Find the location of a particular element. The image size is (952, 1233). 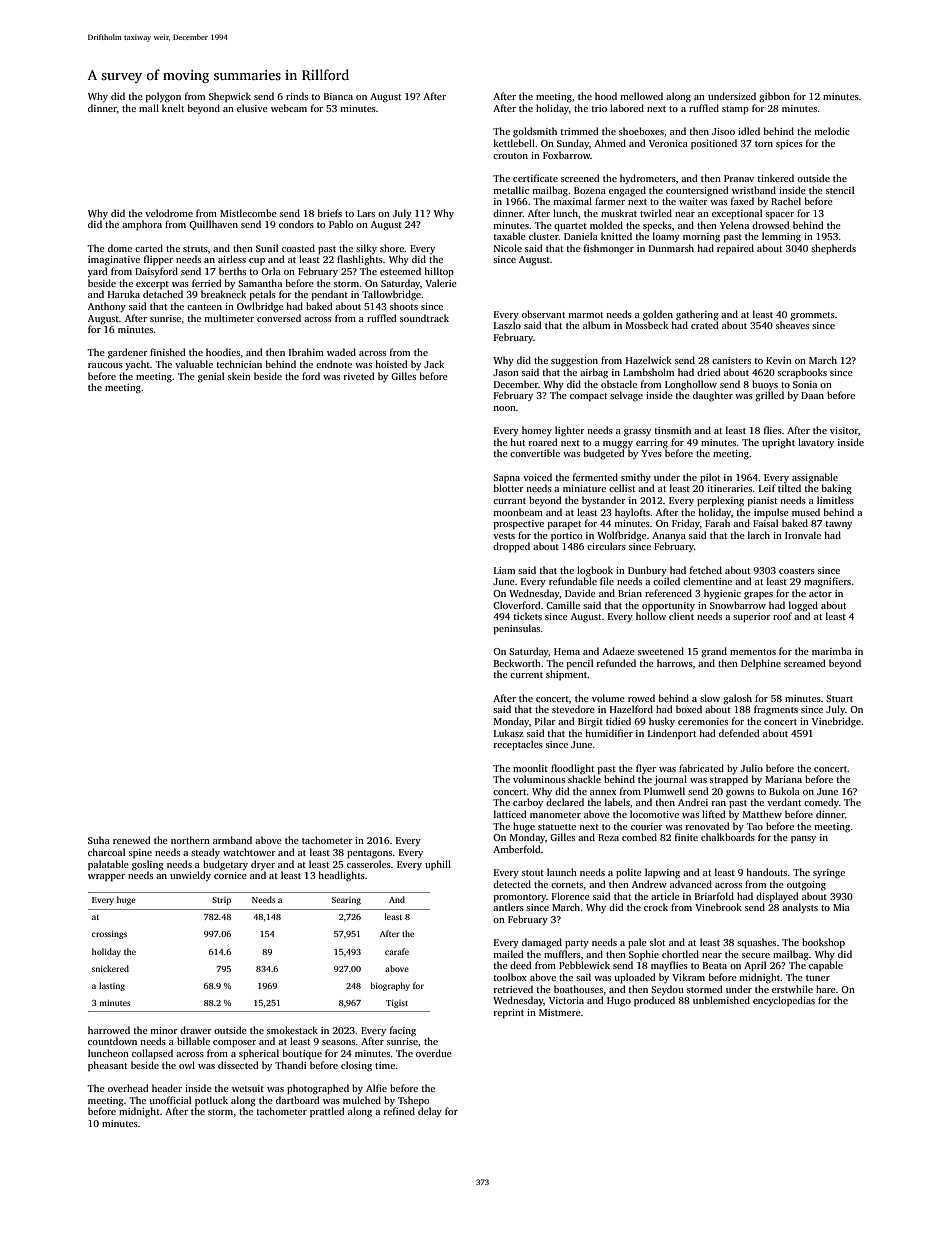

Lukasz is located at coordinates (509, 733).
